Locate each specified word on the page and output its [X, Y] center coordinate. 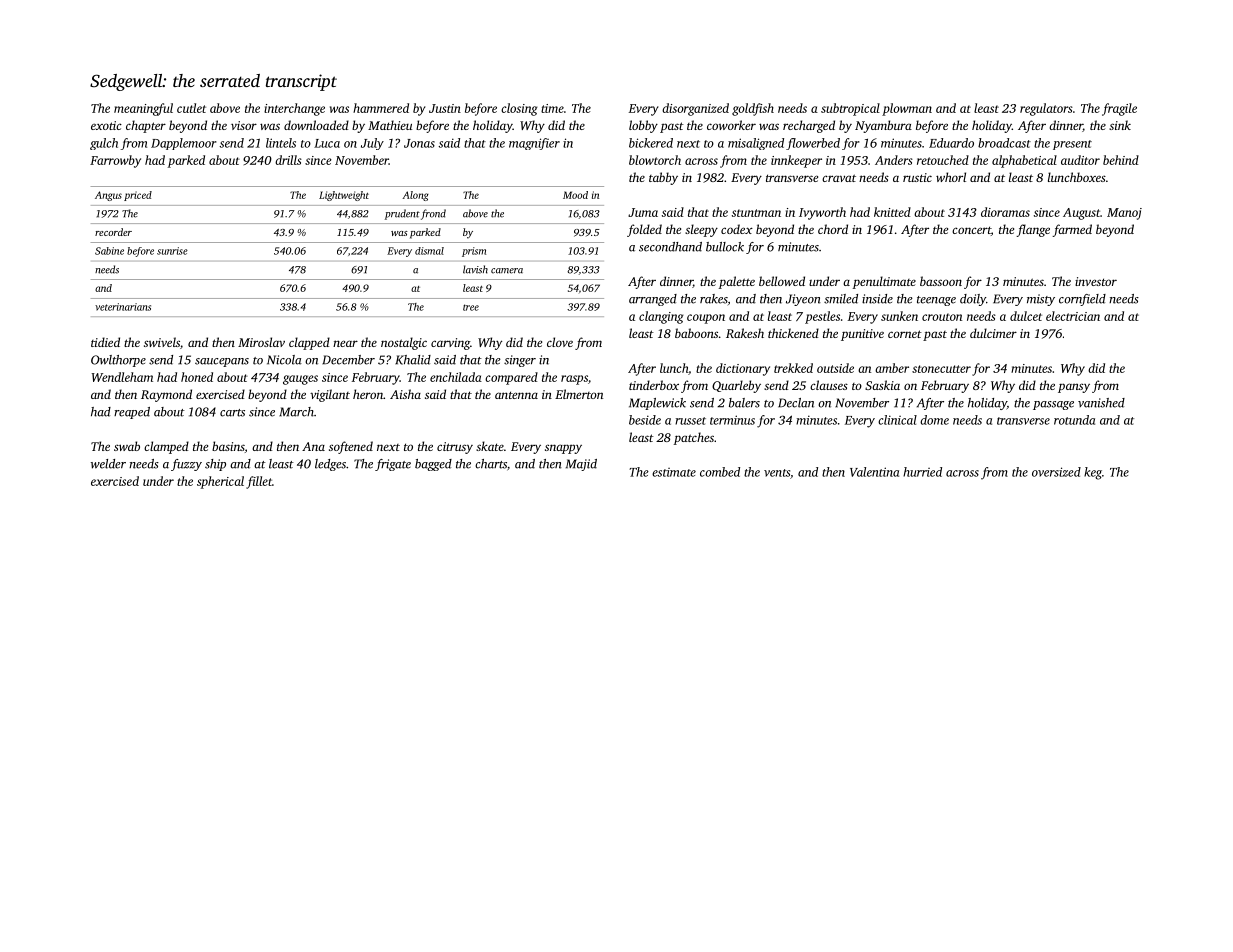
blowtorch [655, 160]
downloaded [316, 125]
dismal [429, 251]
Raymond [166, 395]
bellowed [782, 281]
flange [1033, 230]
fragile [1119, 109]
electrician [1073, 316]
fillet [259, 482]
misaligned [756, 144]
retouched [943, 160]
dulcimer [993, 333]
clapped [309, 343]
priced [138, 196]
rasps [574, 380]
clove [560, 342]
